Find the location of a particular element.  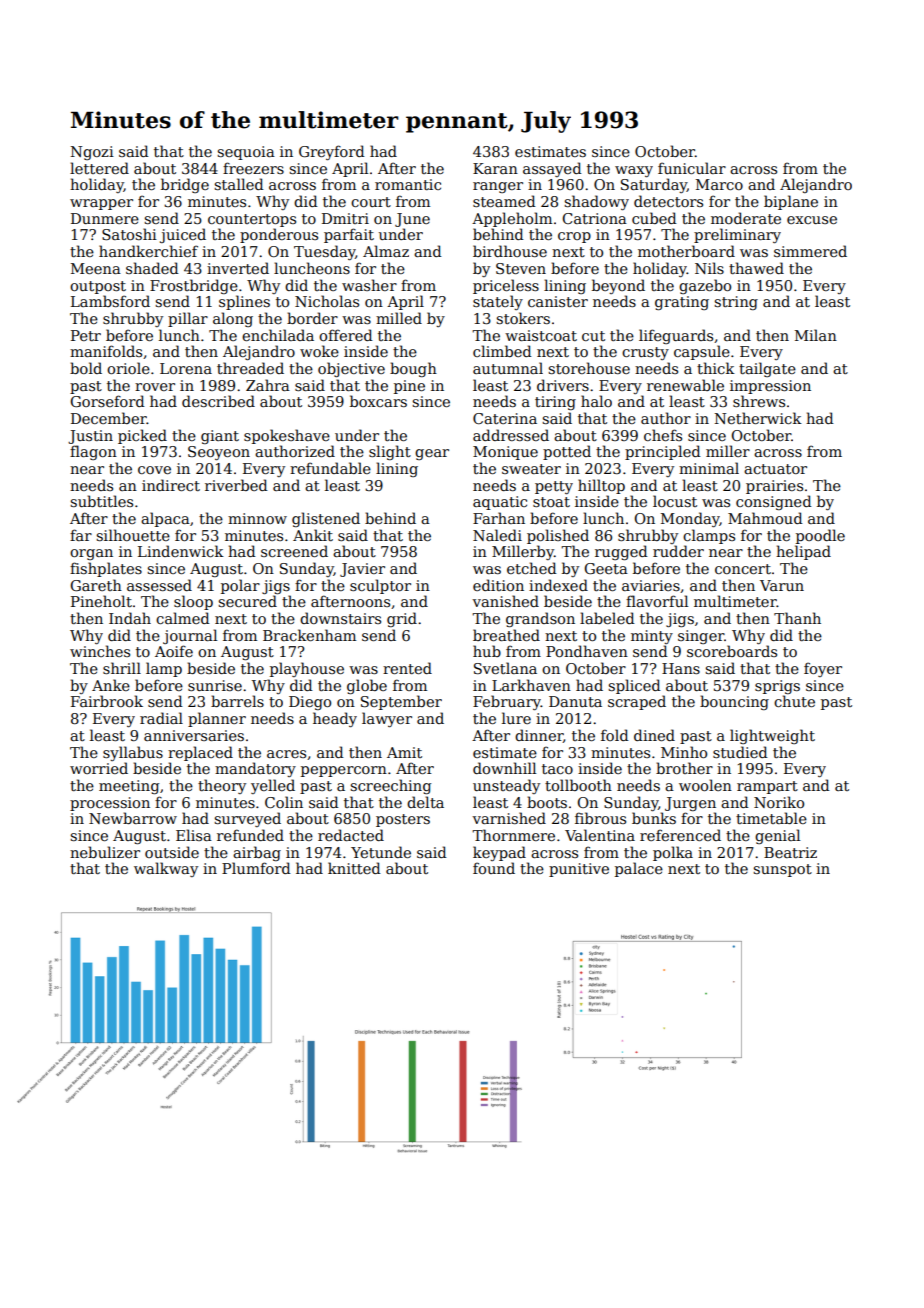

wrapper is located at coordinates (101, 204).
